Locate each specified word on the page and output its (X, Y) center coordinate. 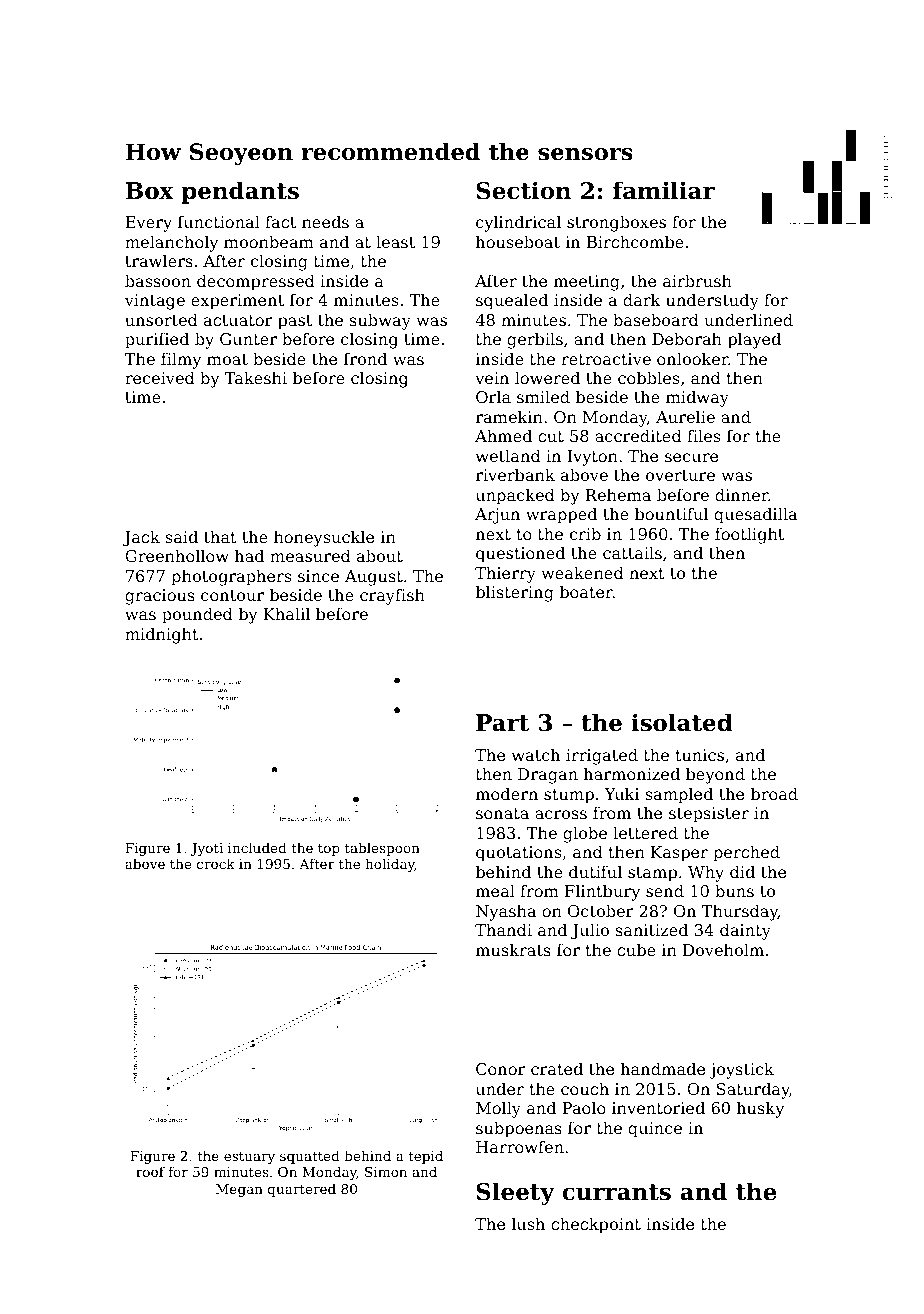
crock (216, 863)
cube (636, 949)
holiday (390, 865)
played (754, 340)
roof (150, 1171)
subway (380, 321)
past (295, 322)
